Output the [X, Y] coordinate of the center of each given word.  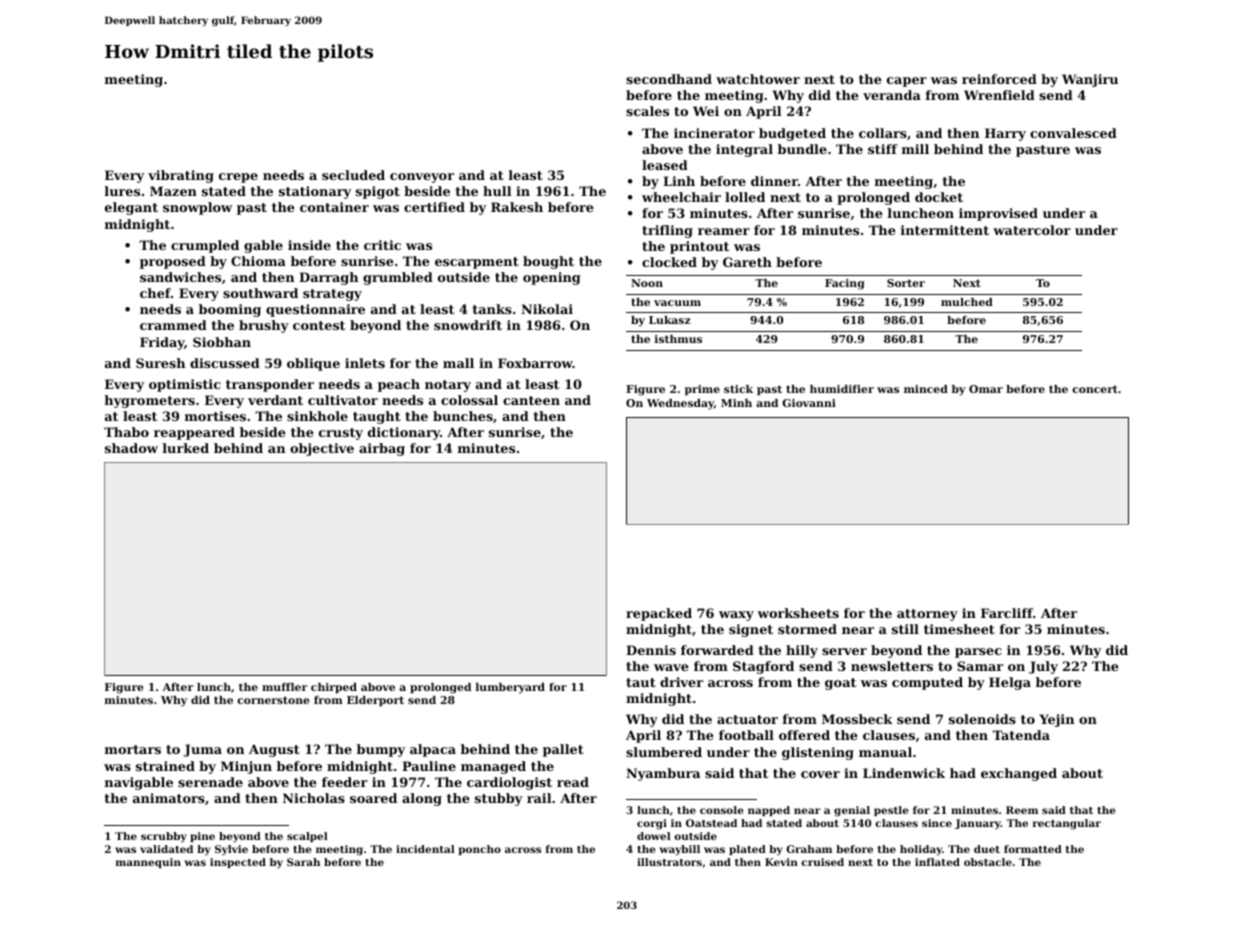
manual [885, 752]
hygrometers [149, 401]
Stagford [763, 667]
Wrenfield [999, 95]
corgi [652, 824]
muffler [285, 687]
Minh [736, 403]
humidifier [842, 389]
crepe [238, 178]
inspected [238, 863]
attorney [927, 615]
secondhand [669, 79]
